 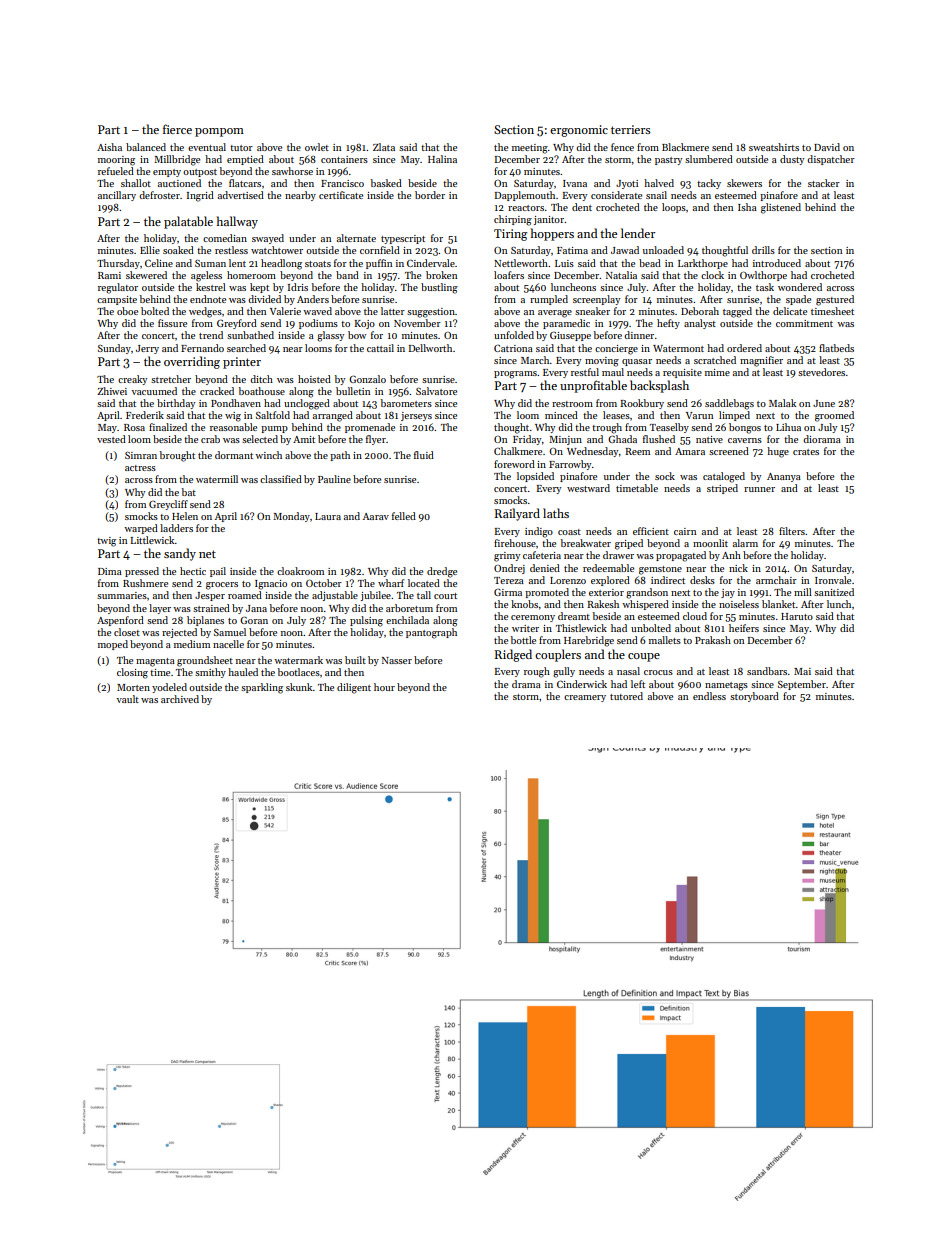 What do you see at coordinates (218, 572) in the document?
I see `pail` at bounding box center [218, 572].
